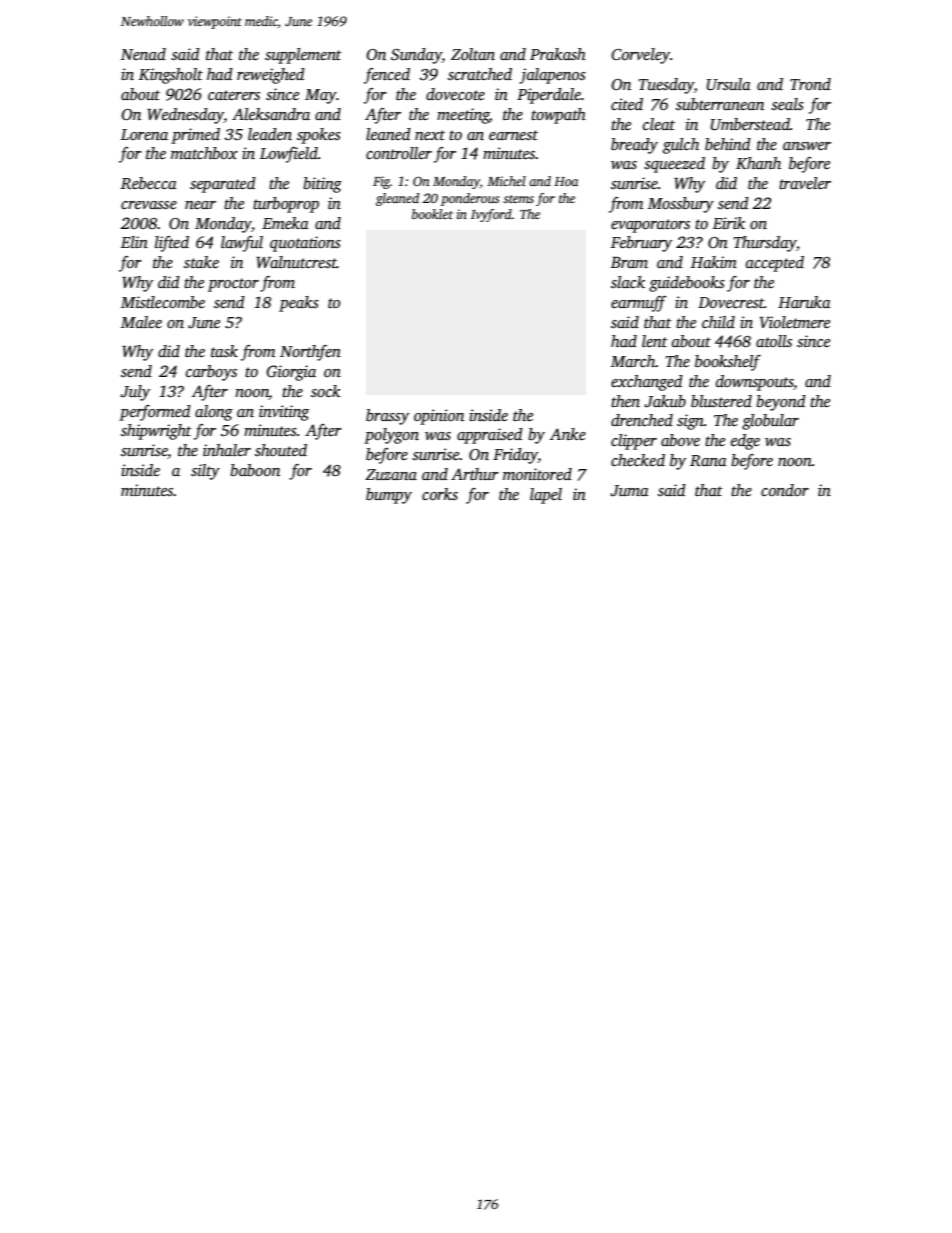 The width and height of the screenshot is (952, 1233). What do you see at coordinates (659, 124) in the screenshot?
I see `cleat` at bounding box center [659, 124].
